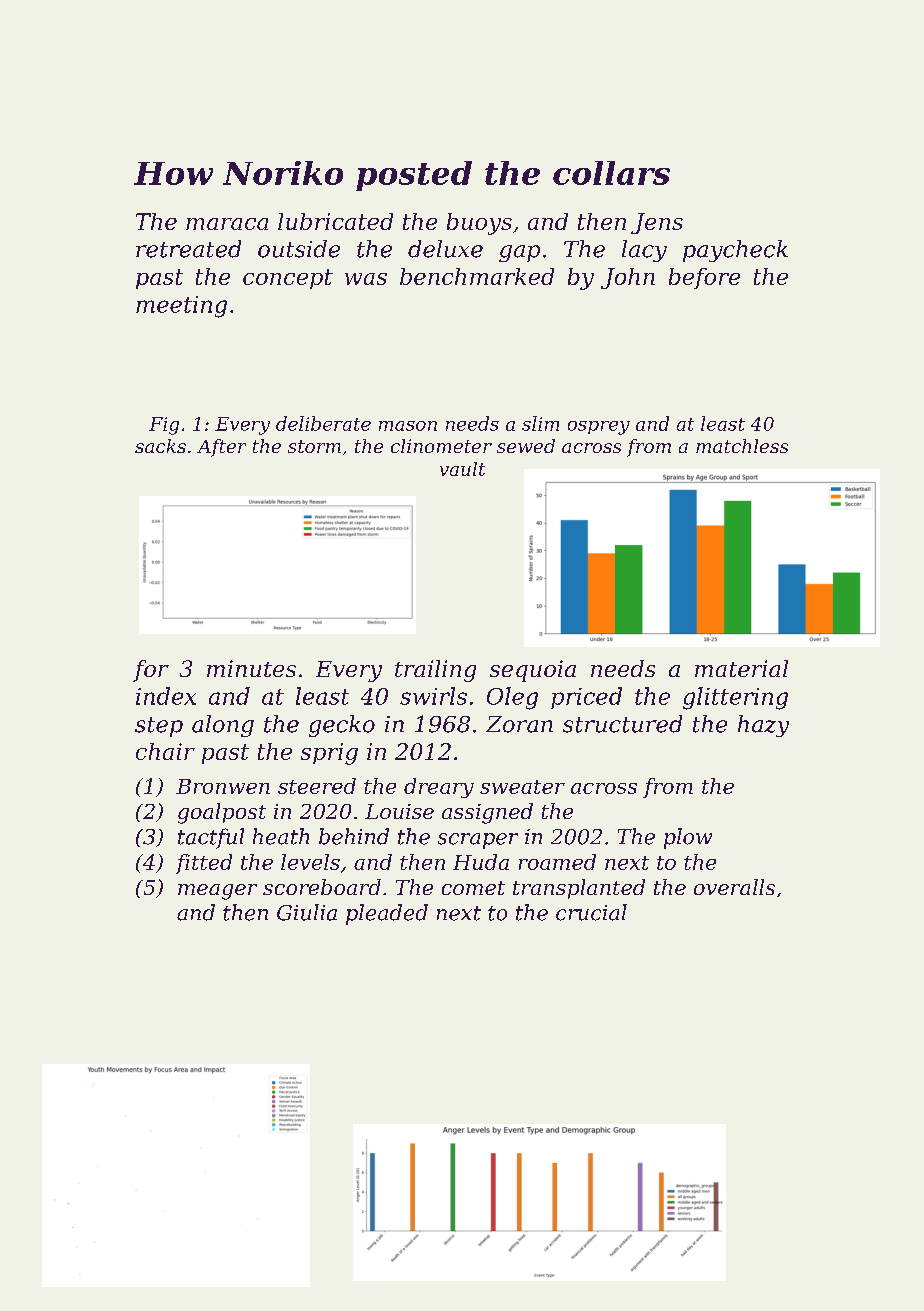  I want to click on crucial, so click(591, 912).
